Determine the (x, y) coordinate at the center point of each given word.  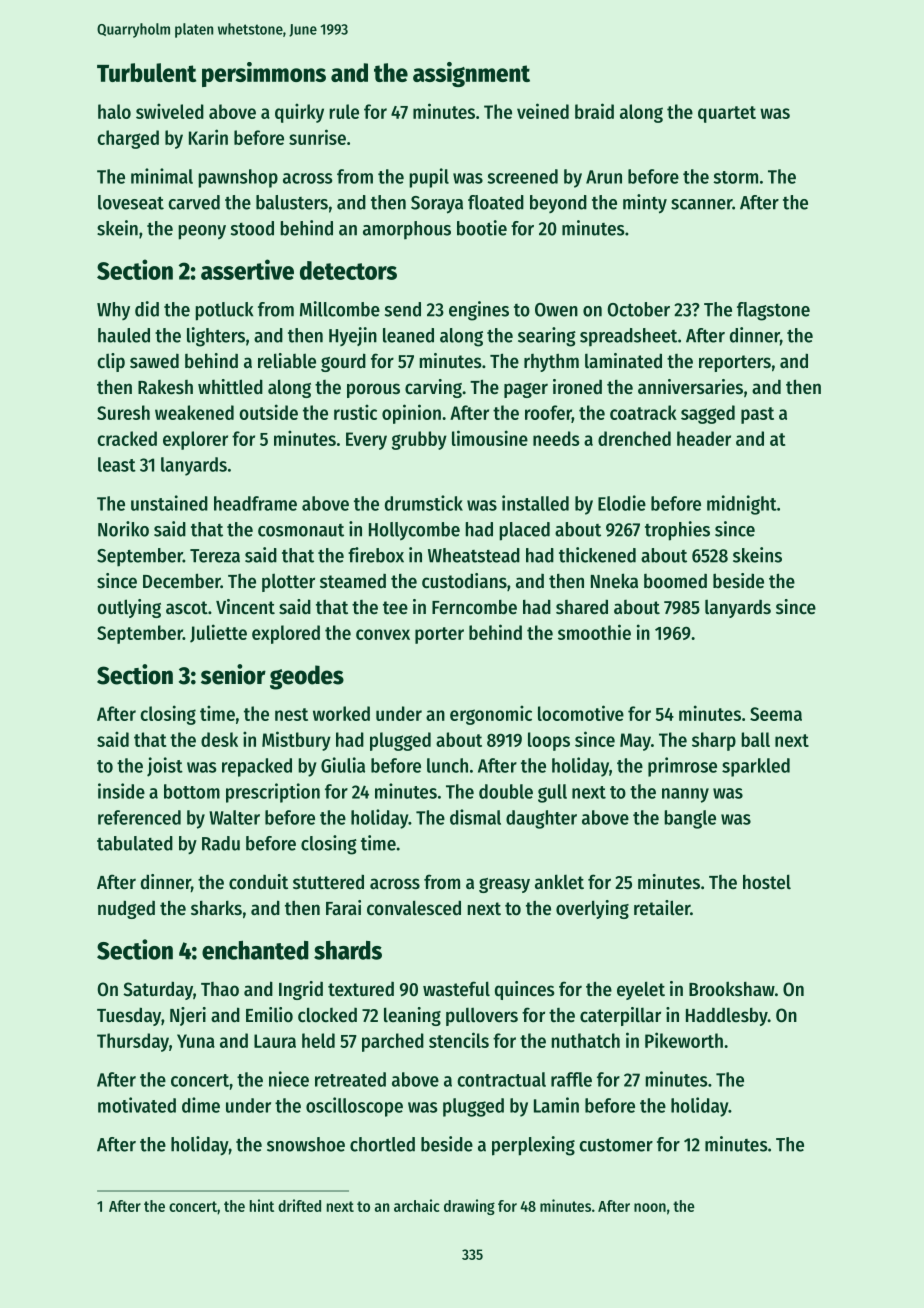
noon (650, 1207)
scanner (702, 204)
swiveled (170, 111)
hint (262, 1205)
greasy (504, 885)
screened (522, 176)
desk (219, 739)
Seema (776, 714)
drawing (469, 1207)
